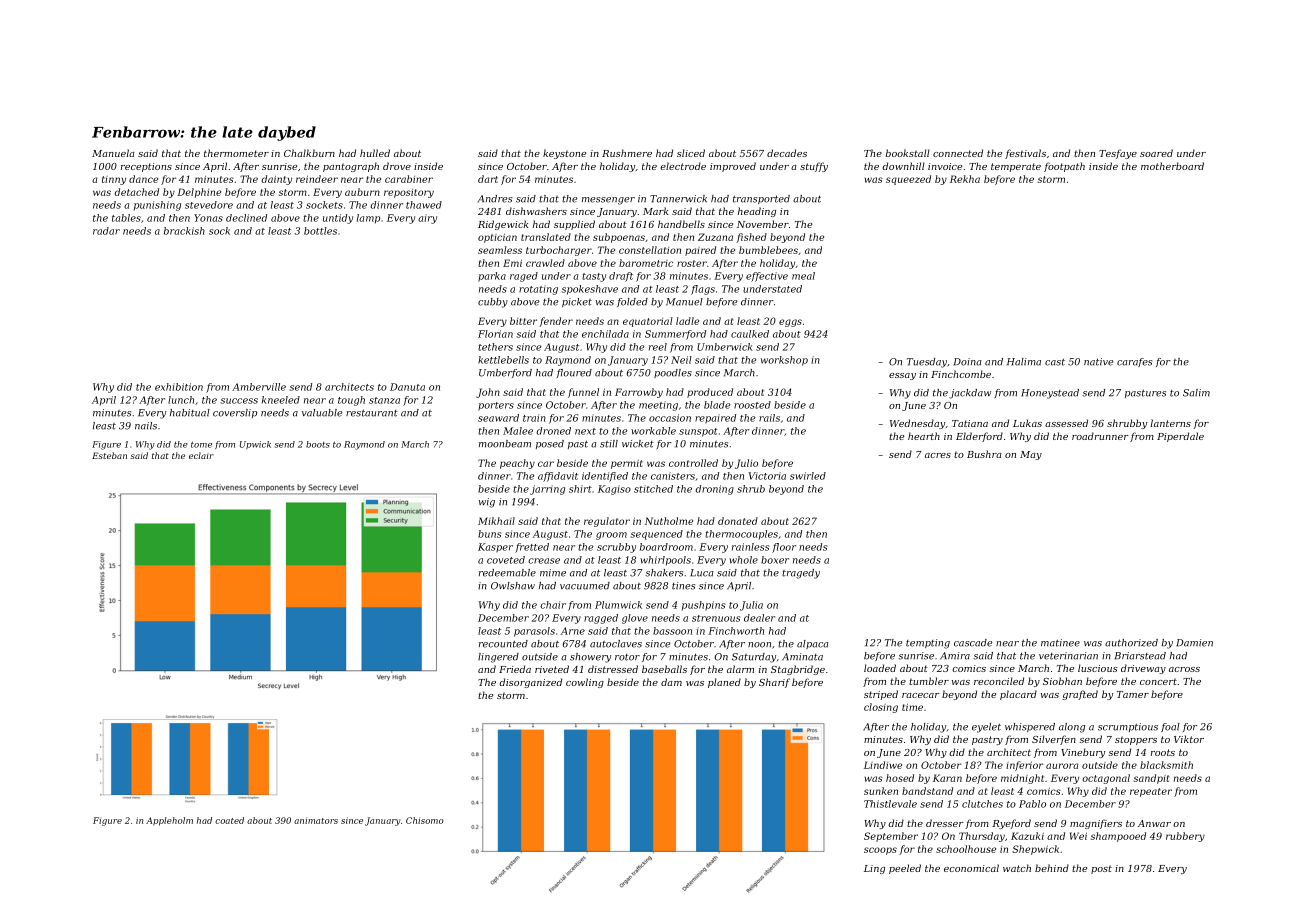 The image size is (1308, 924). Describe the element at coordinates (1156, 153) in the screenshot. I see `soared` at that location.
